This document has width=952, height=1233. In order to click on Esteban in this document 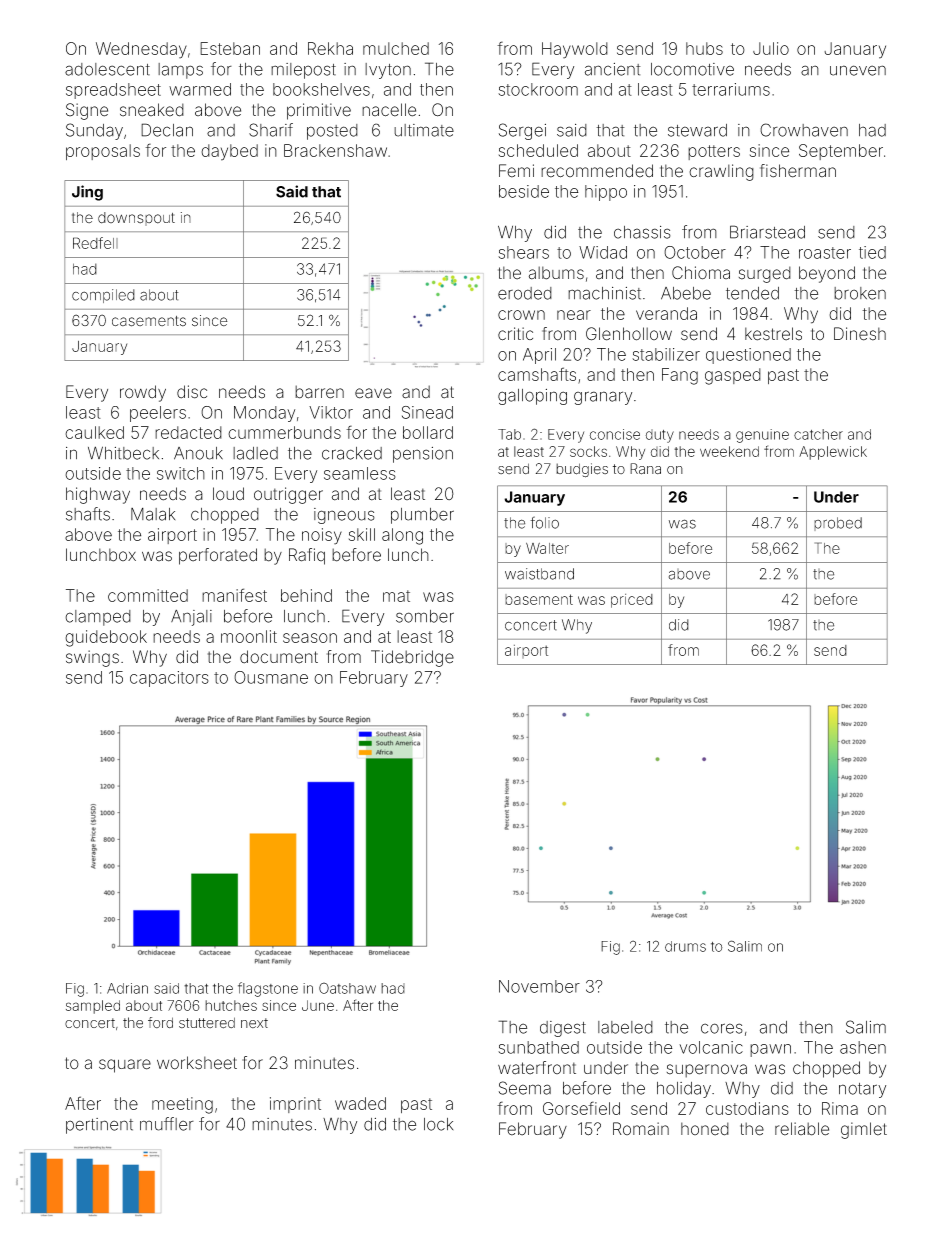, I will do `click(230, 48)`.
